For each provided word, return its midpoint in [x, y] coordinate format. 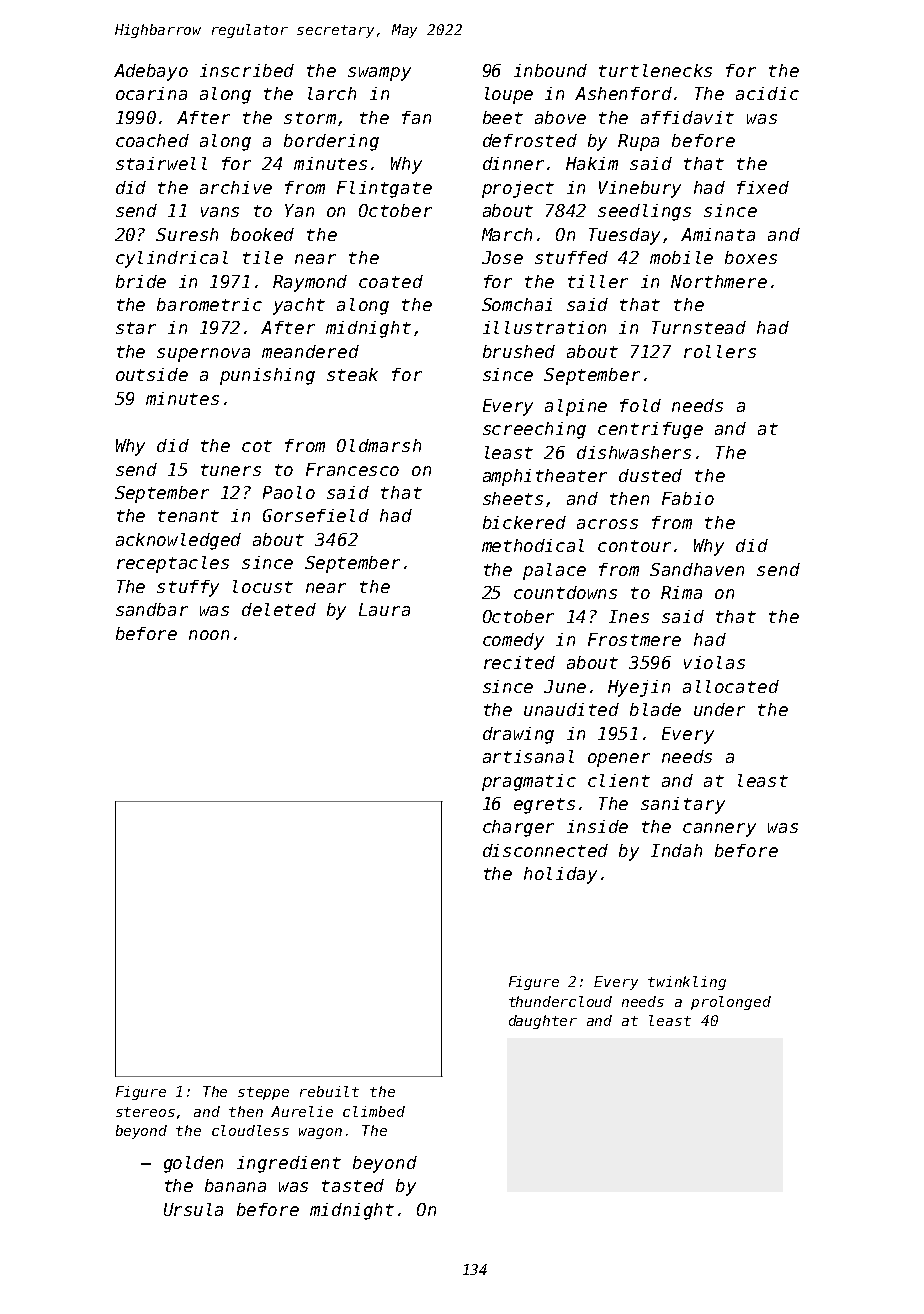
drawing [518, 735]
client [619, 780]
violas [714, 662]
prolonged [731, 1003]
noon [209, 635]
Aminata [718, 234]
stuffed [571, 257]
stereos [145, 1112]
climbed [374, 1111]
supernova [203, 355]
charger [518, 828]
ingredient [289, 1164]
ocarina [151, 93]
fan [416, 117]
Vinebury [640, 189]
